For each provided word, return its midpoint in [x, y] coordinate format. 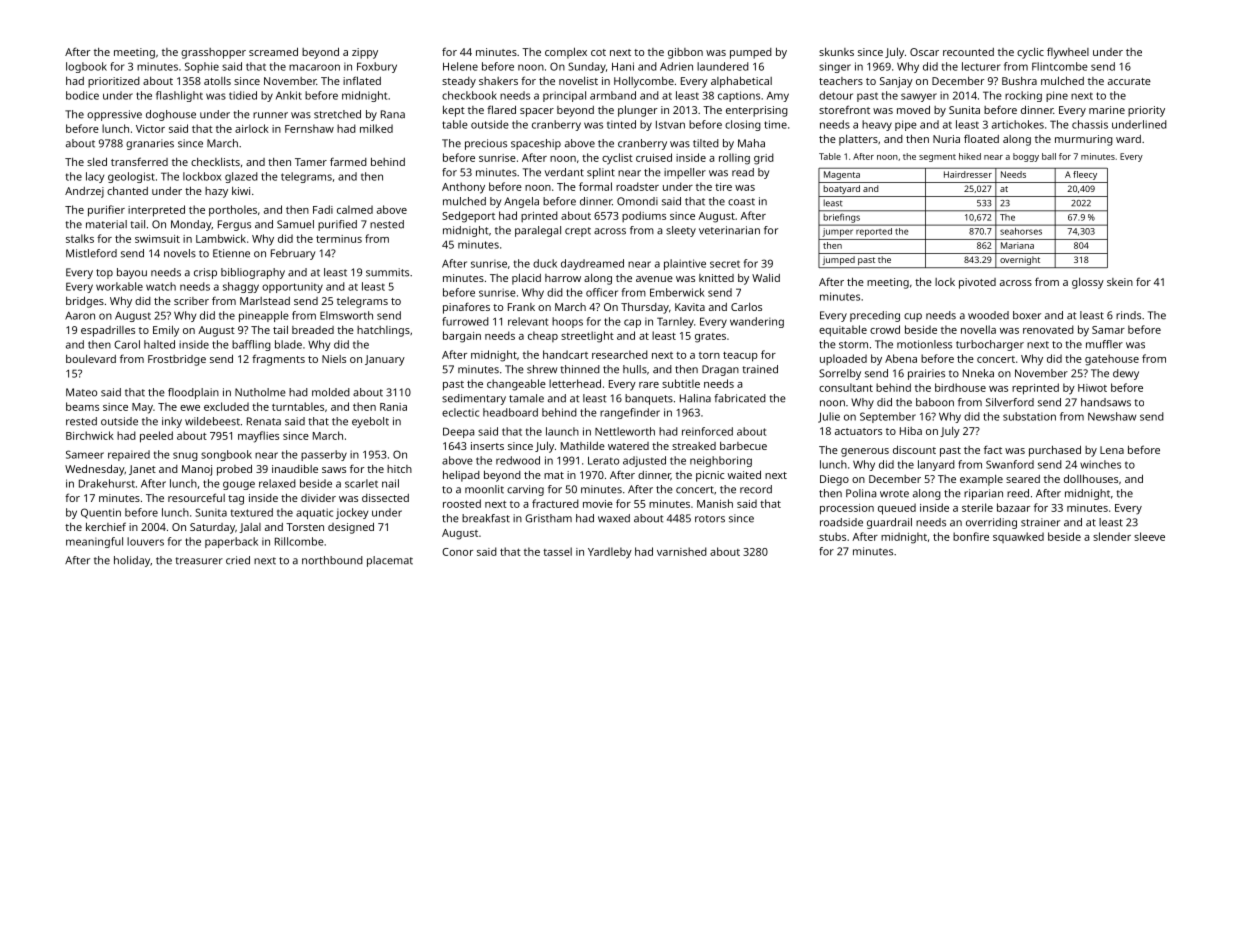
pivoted [977, 283]
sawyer [919, 97]
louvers [145, 541]
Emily [166, 331]
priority [1146, 111]
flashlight [179, 96]
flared [501, 109]
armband [613, 95]
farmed [348, 161]
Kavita [690, 307]
